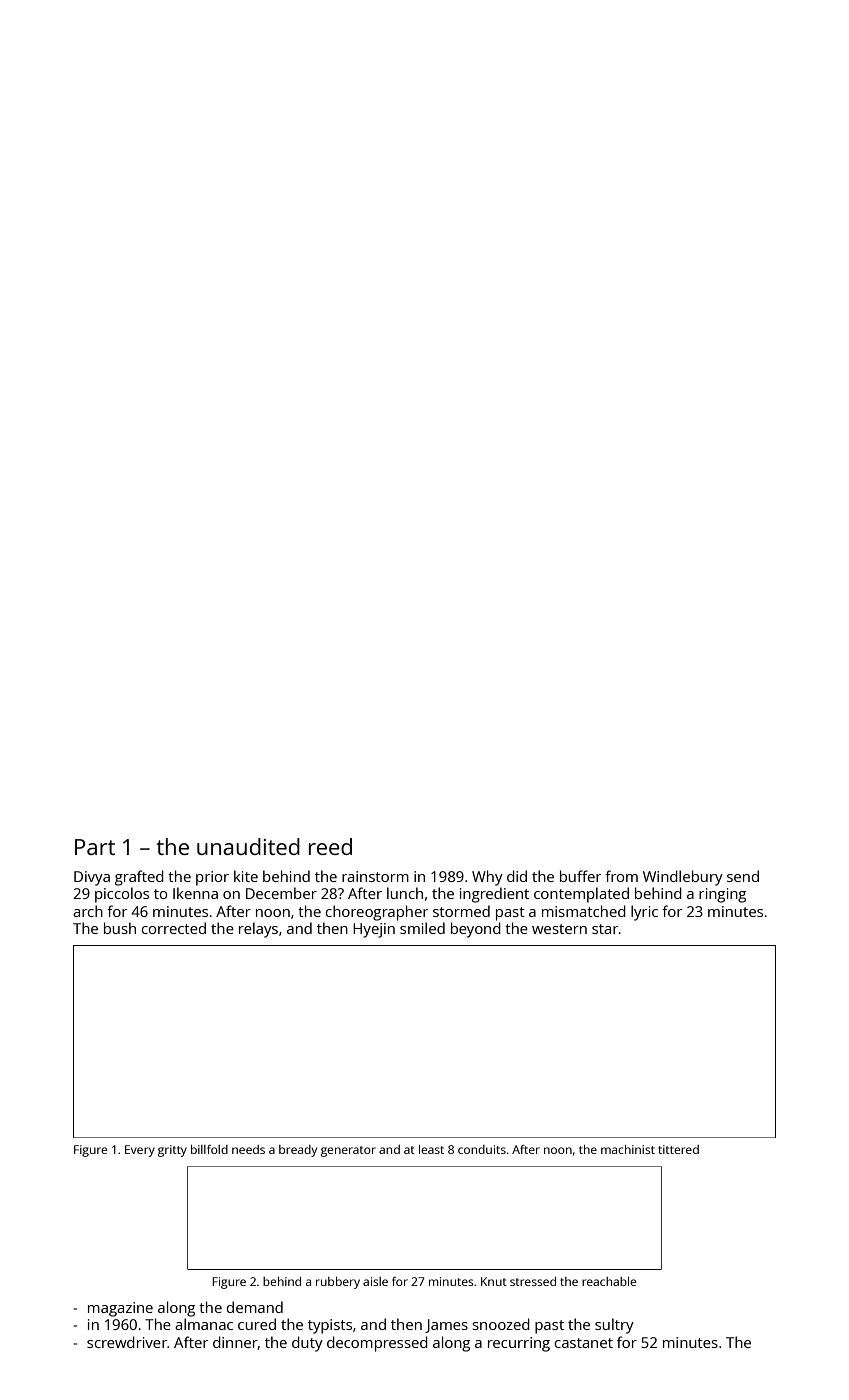  Describe the element at coordinates (140, 1151) in the screenshot. I see `Every` at that location.
